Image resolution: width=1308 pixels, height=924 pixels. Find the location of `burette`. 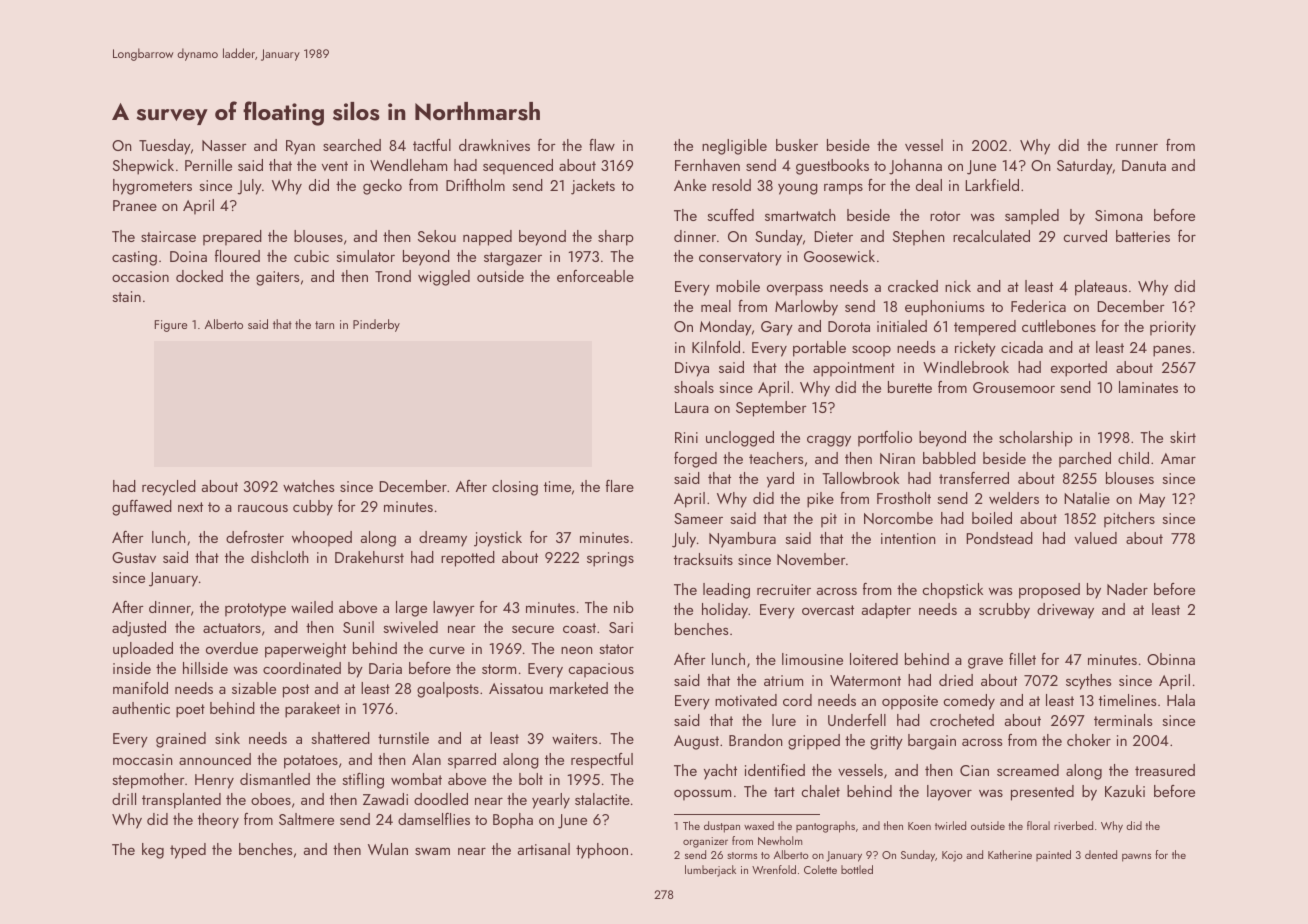

burette is located at coordinates (910, 387).
